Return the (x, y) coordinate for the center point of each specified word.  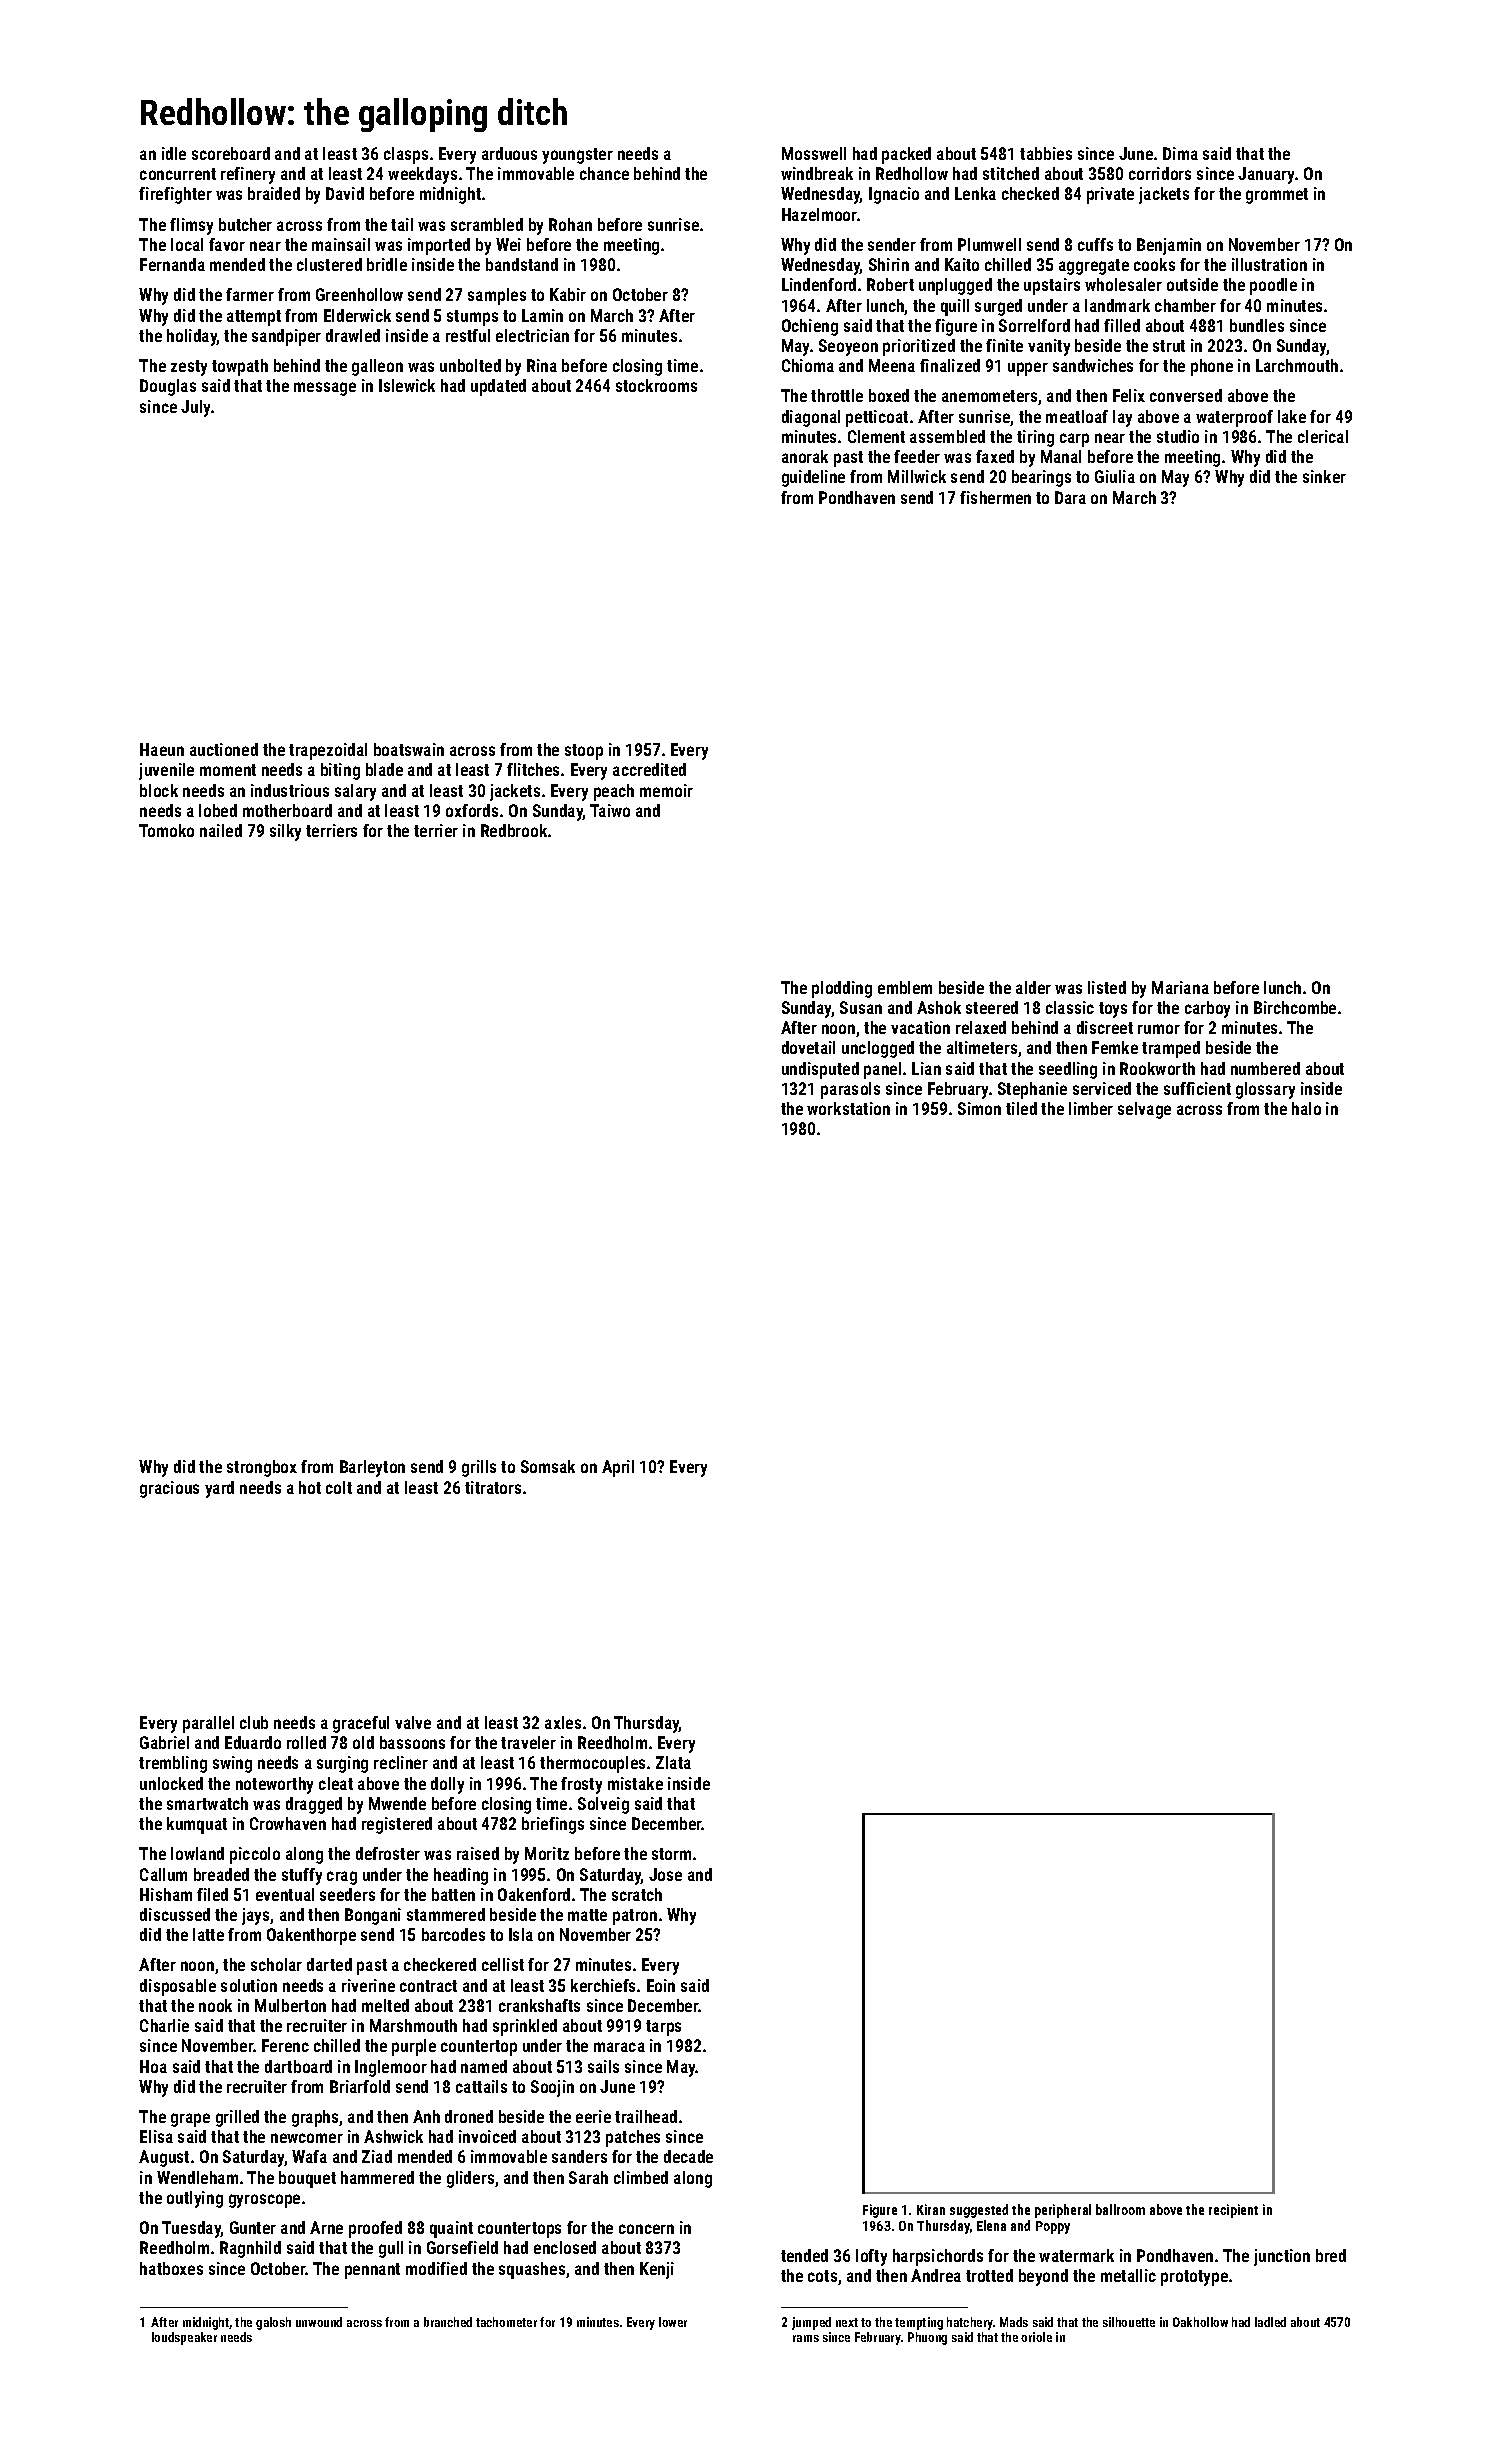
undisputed (820, 1070)
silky (285, 832)
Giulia (1115, 476)
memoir (666, 790)
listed (1107, 987)
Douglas (168, 387)
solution (249, 1985)
